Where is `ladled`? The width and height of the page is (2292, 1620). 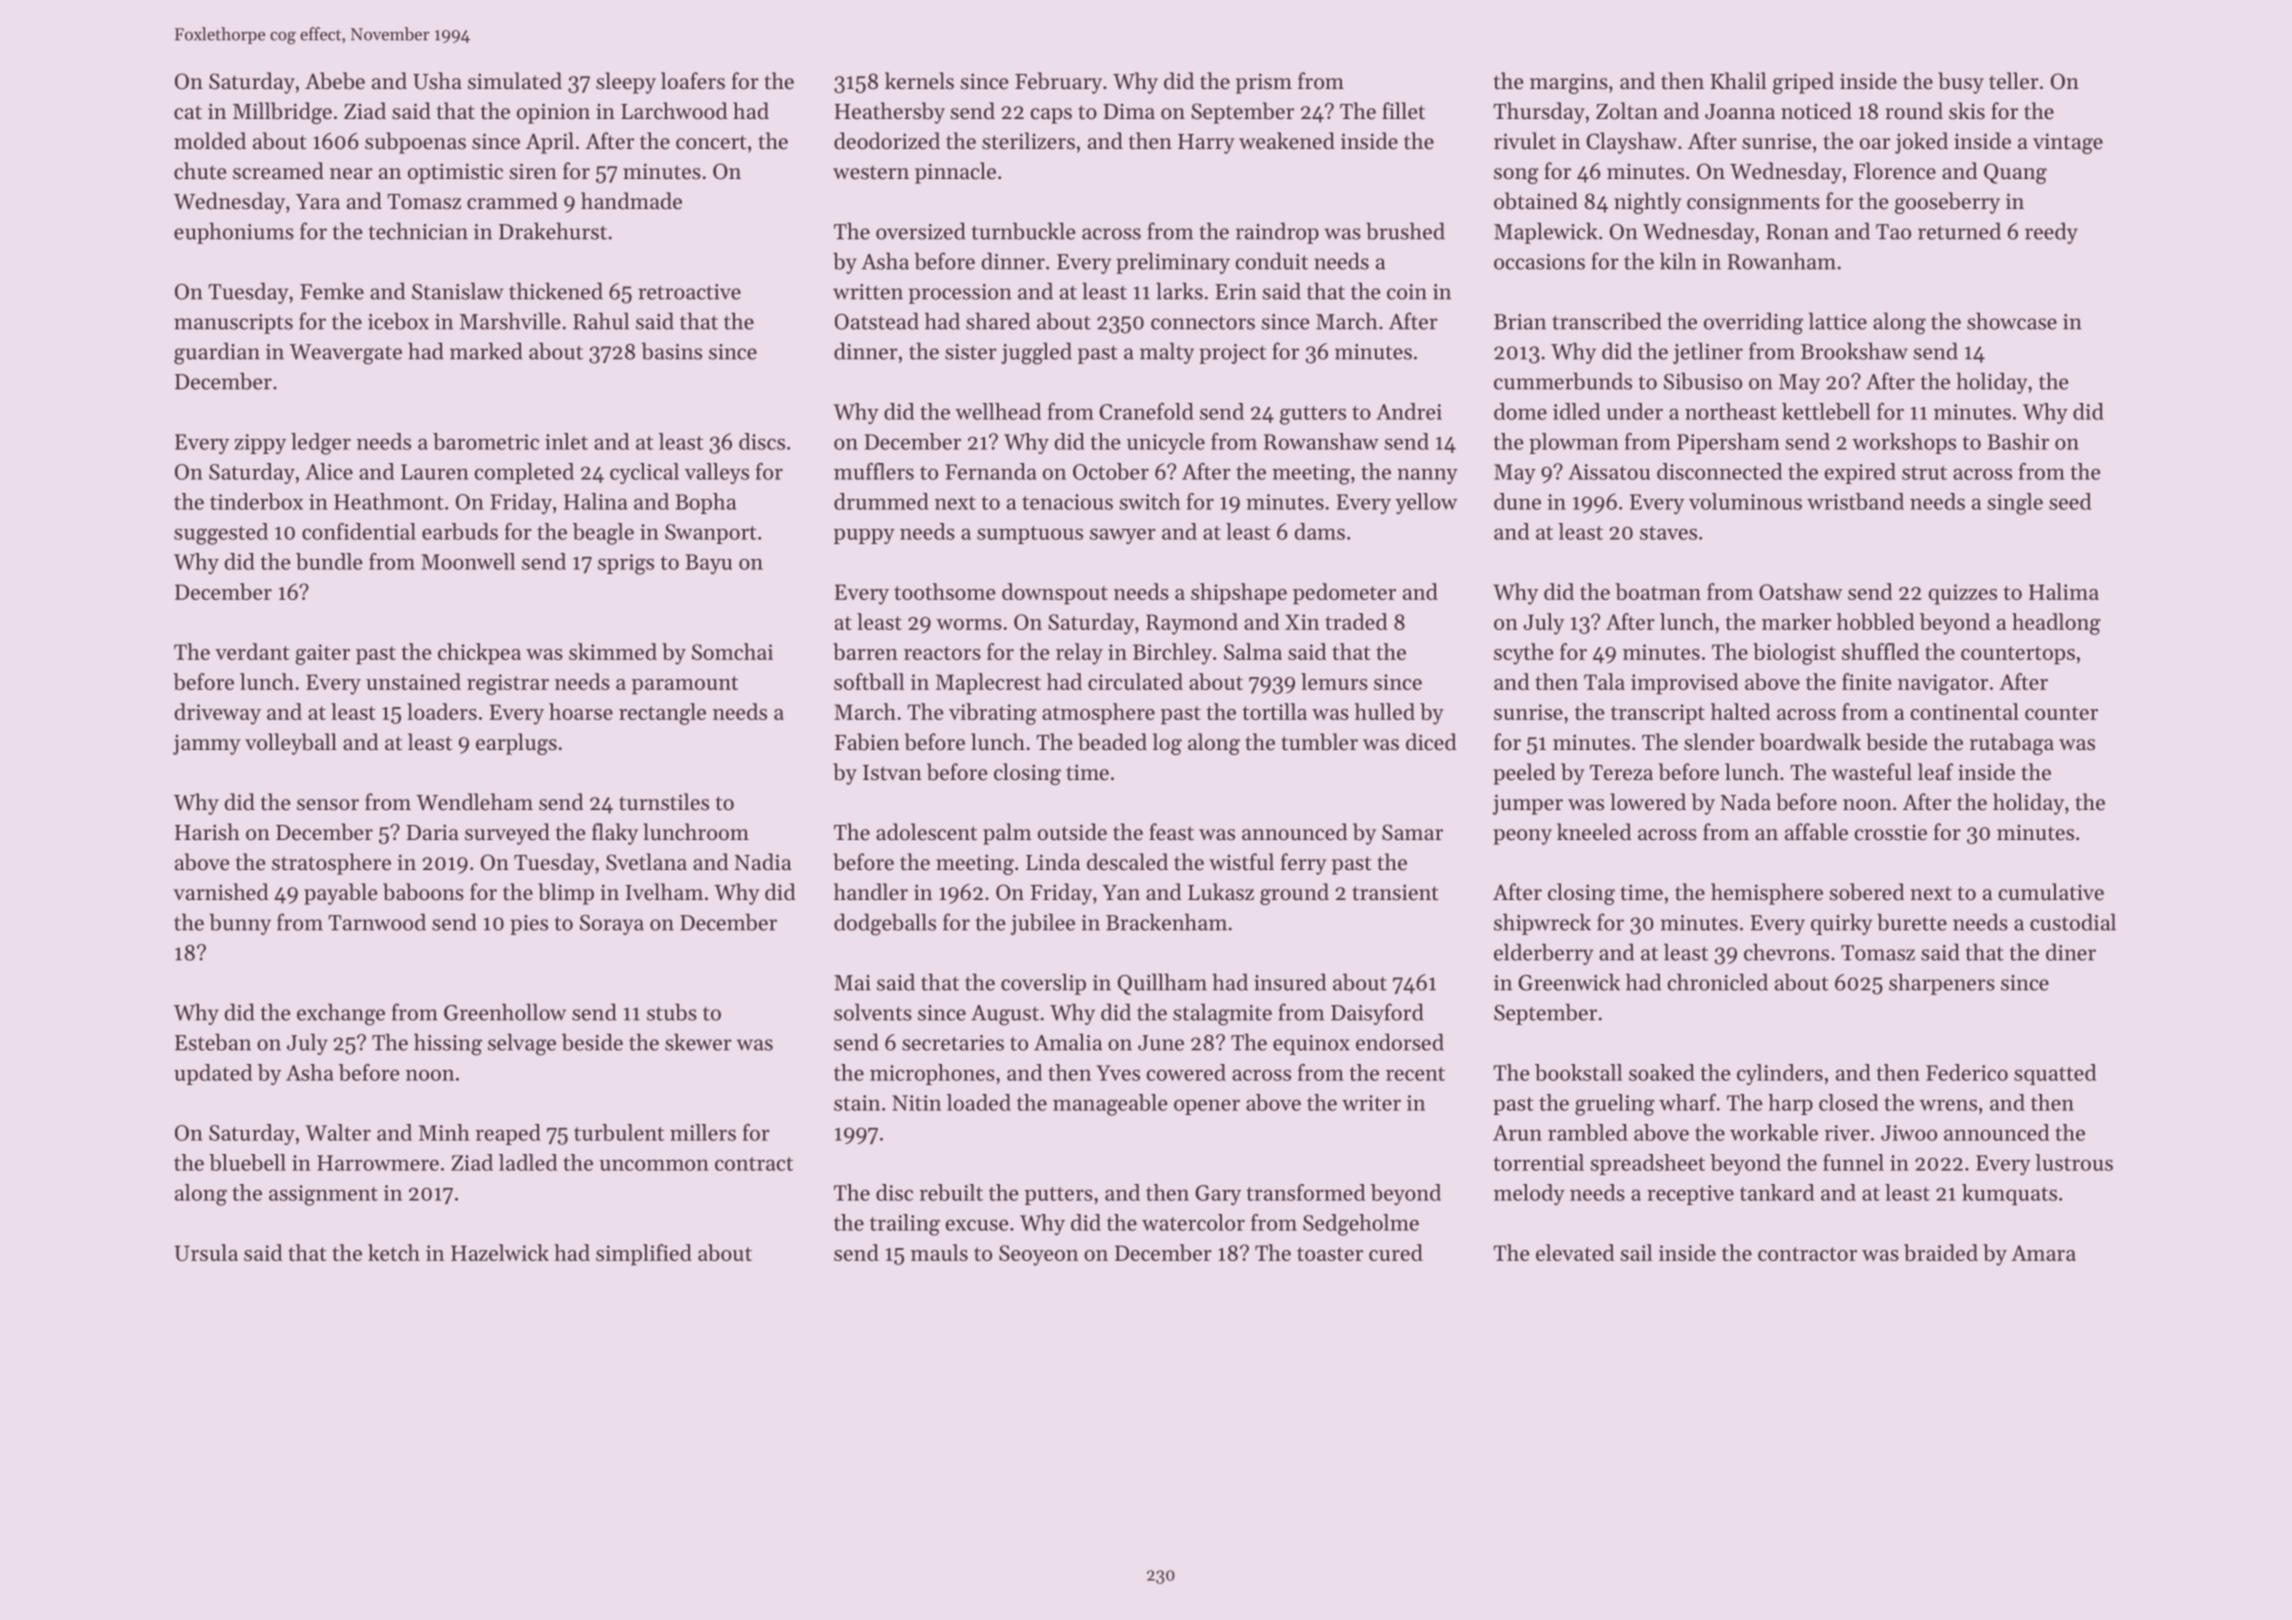
ladled is located at coordinates (528, 1162).
